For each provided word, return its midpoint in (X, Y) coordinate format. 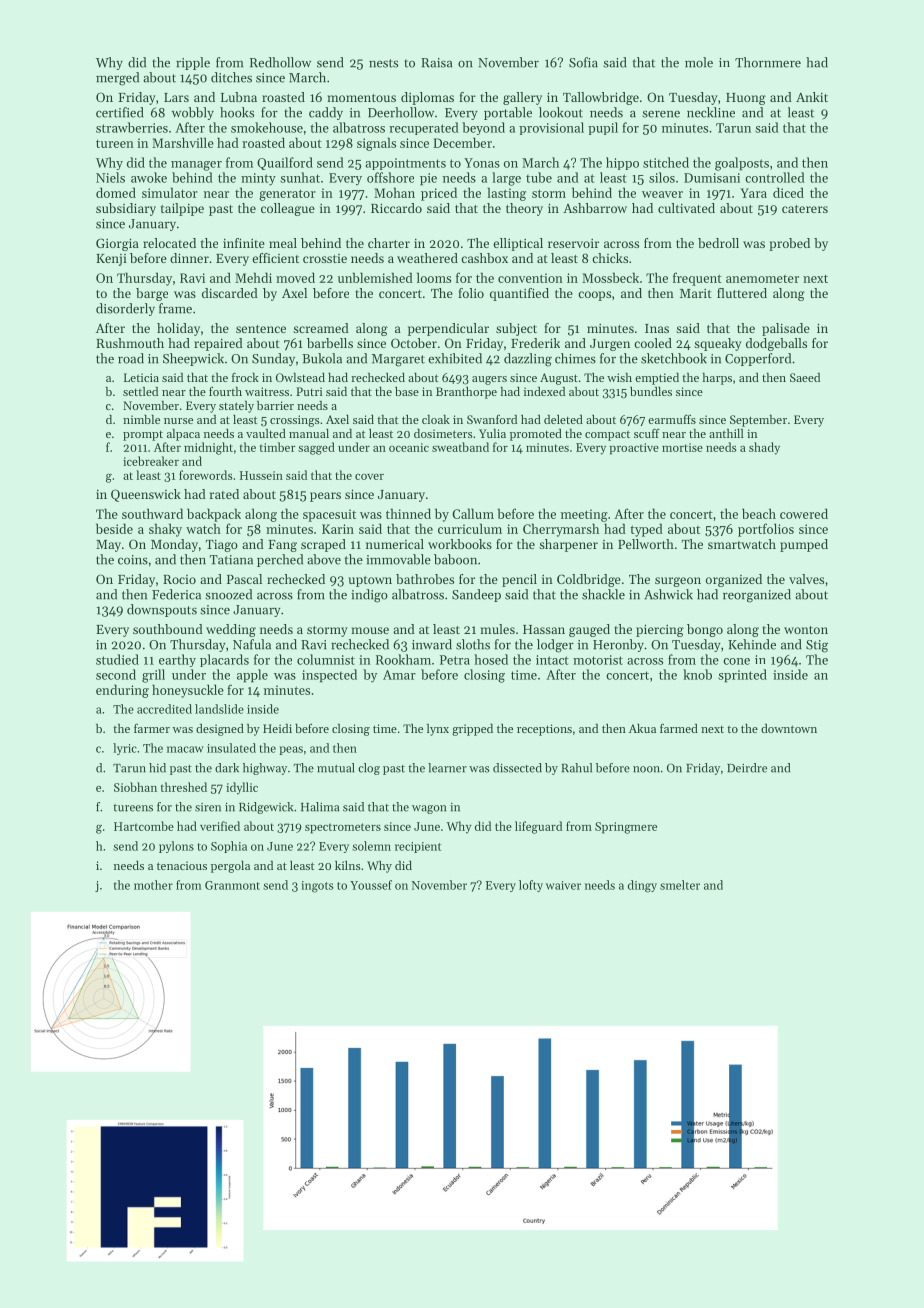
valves (806, 579)
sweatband (460, 447)
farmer (152, 728)
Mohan (394, 192)
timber (278, 447)
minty (258, 179)
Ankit (812, 97)
